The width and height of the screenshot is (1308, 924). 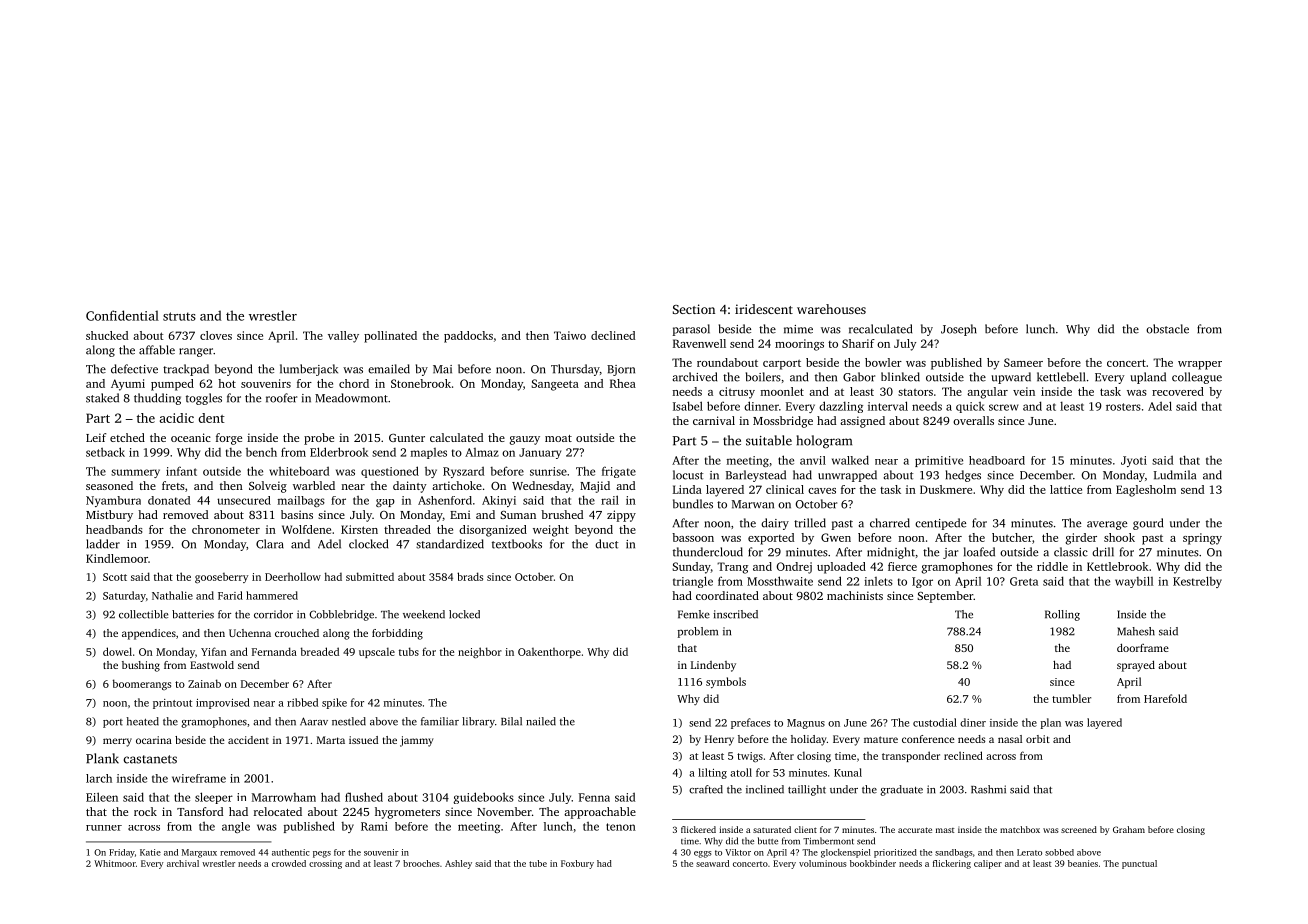 I want to click on issued, so click(x=363, y=740).
